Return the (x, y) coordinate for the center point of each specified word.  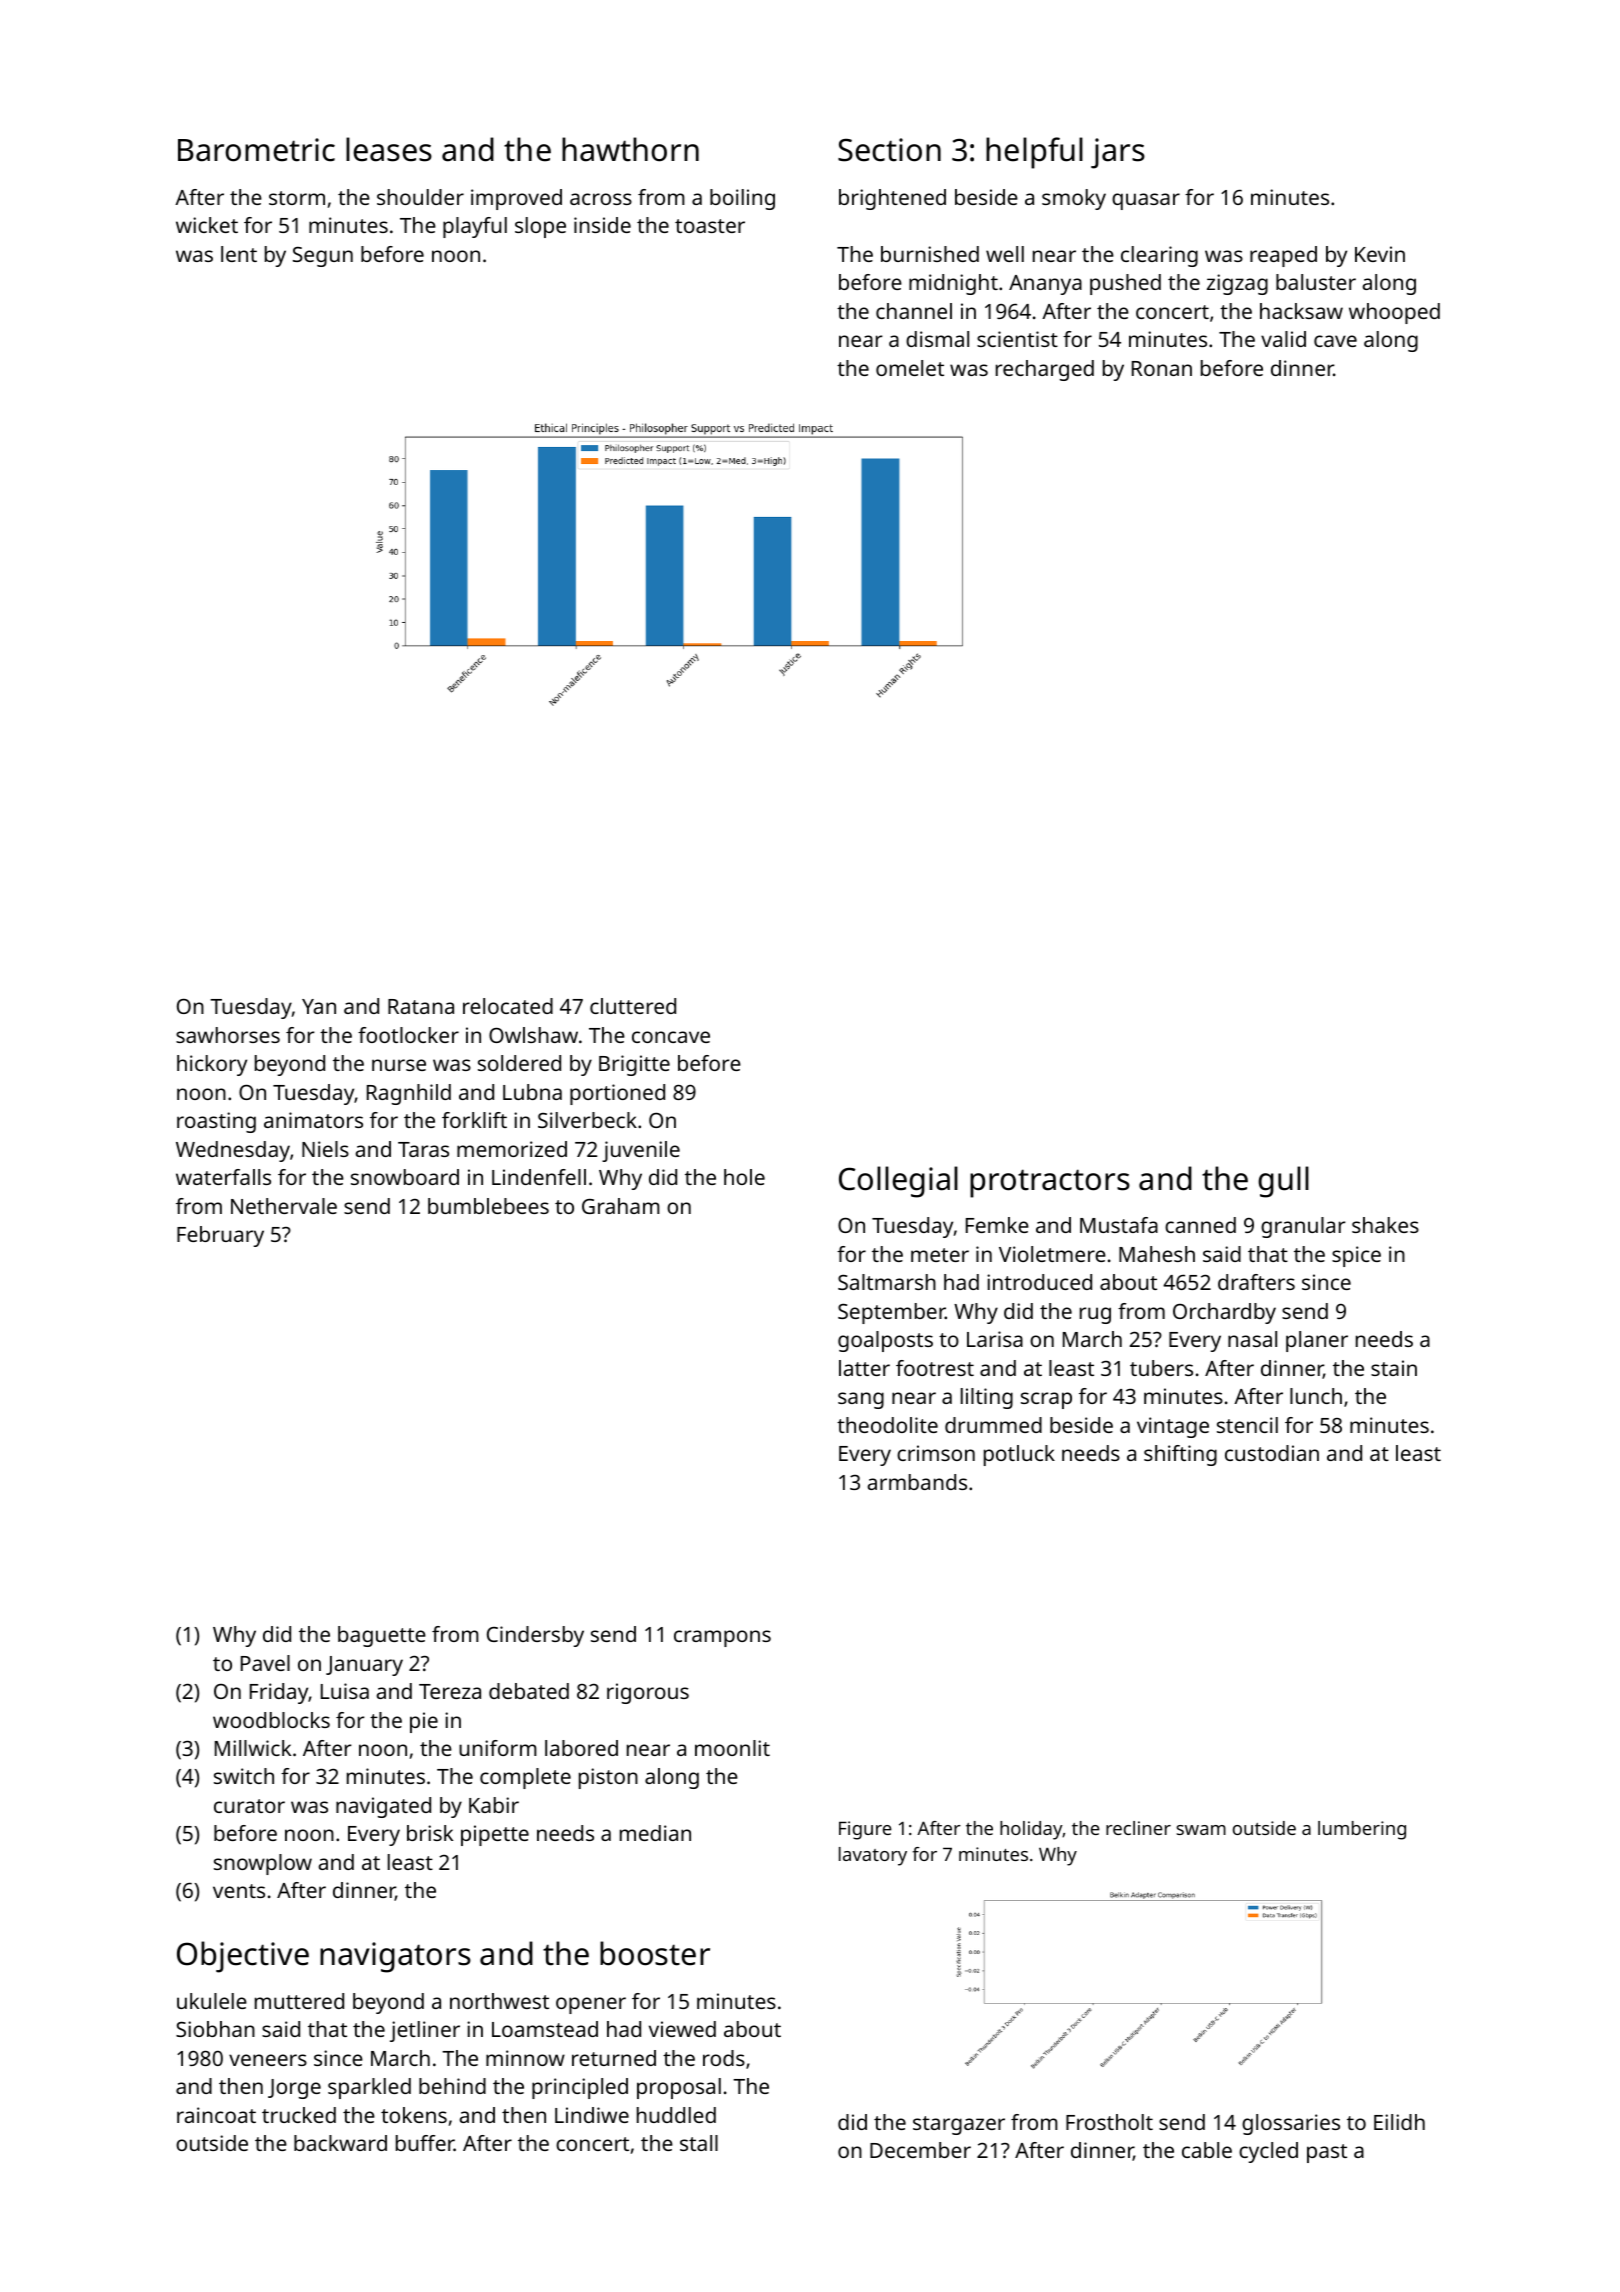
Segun (323, 257)
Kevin (1380, 254)
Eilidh (1399, 2122)
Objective (243, 1957)
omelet (910, 368)
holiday (1031, 1830)
